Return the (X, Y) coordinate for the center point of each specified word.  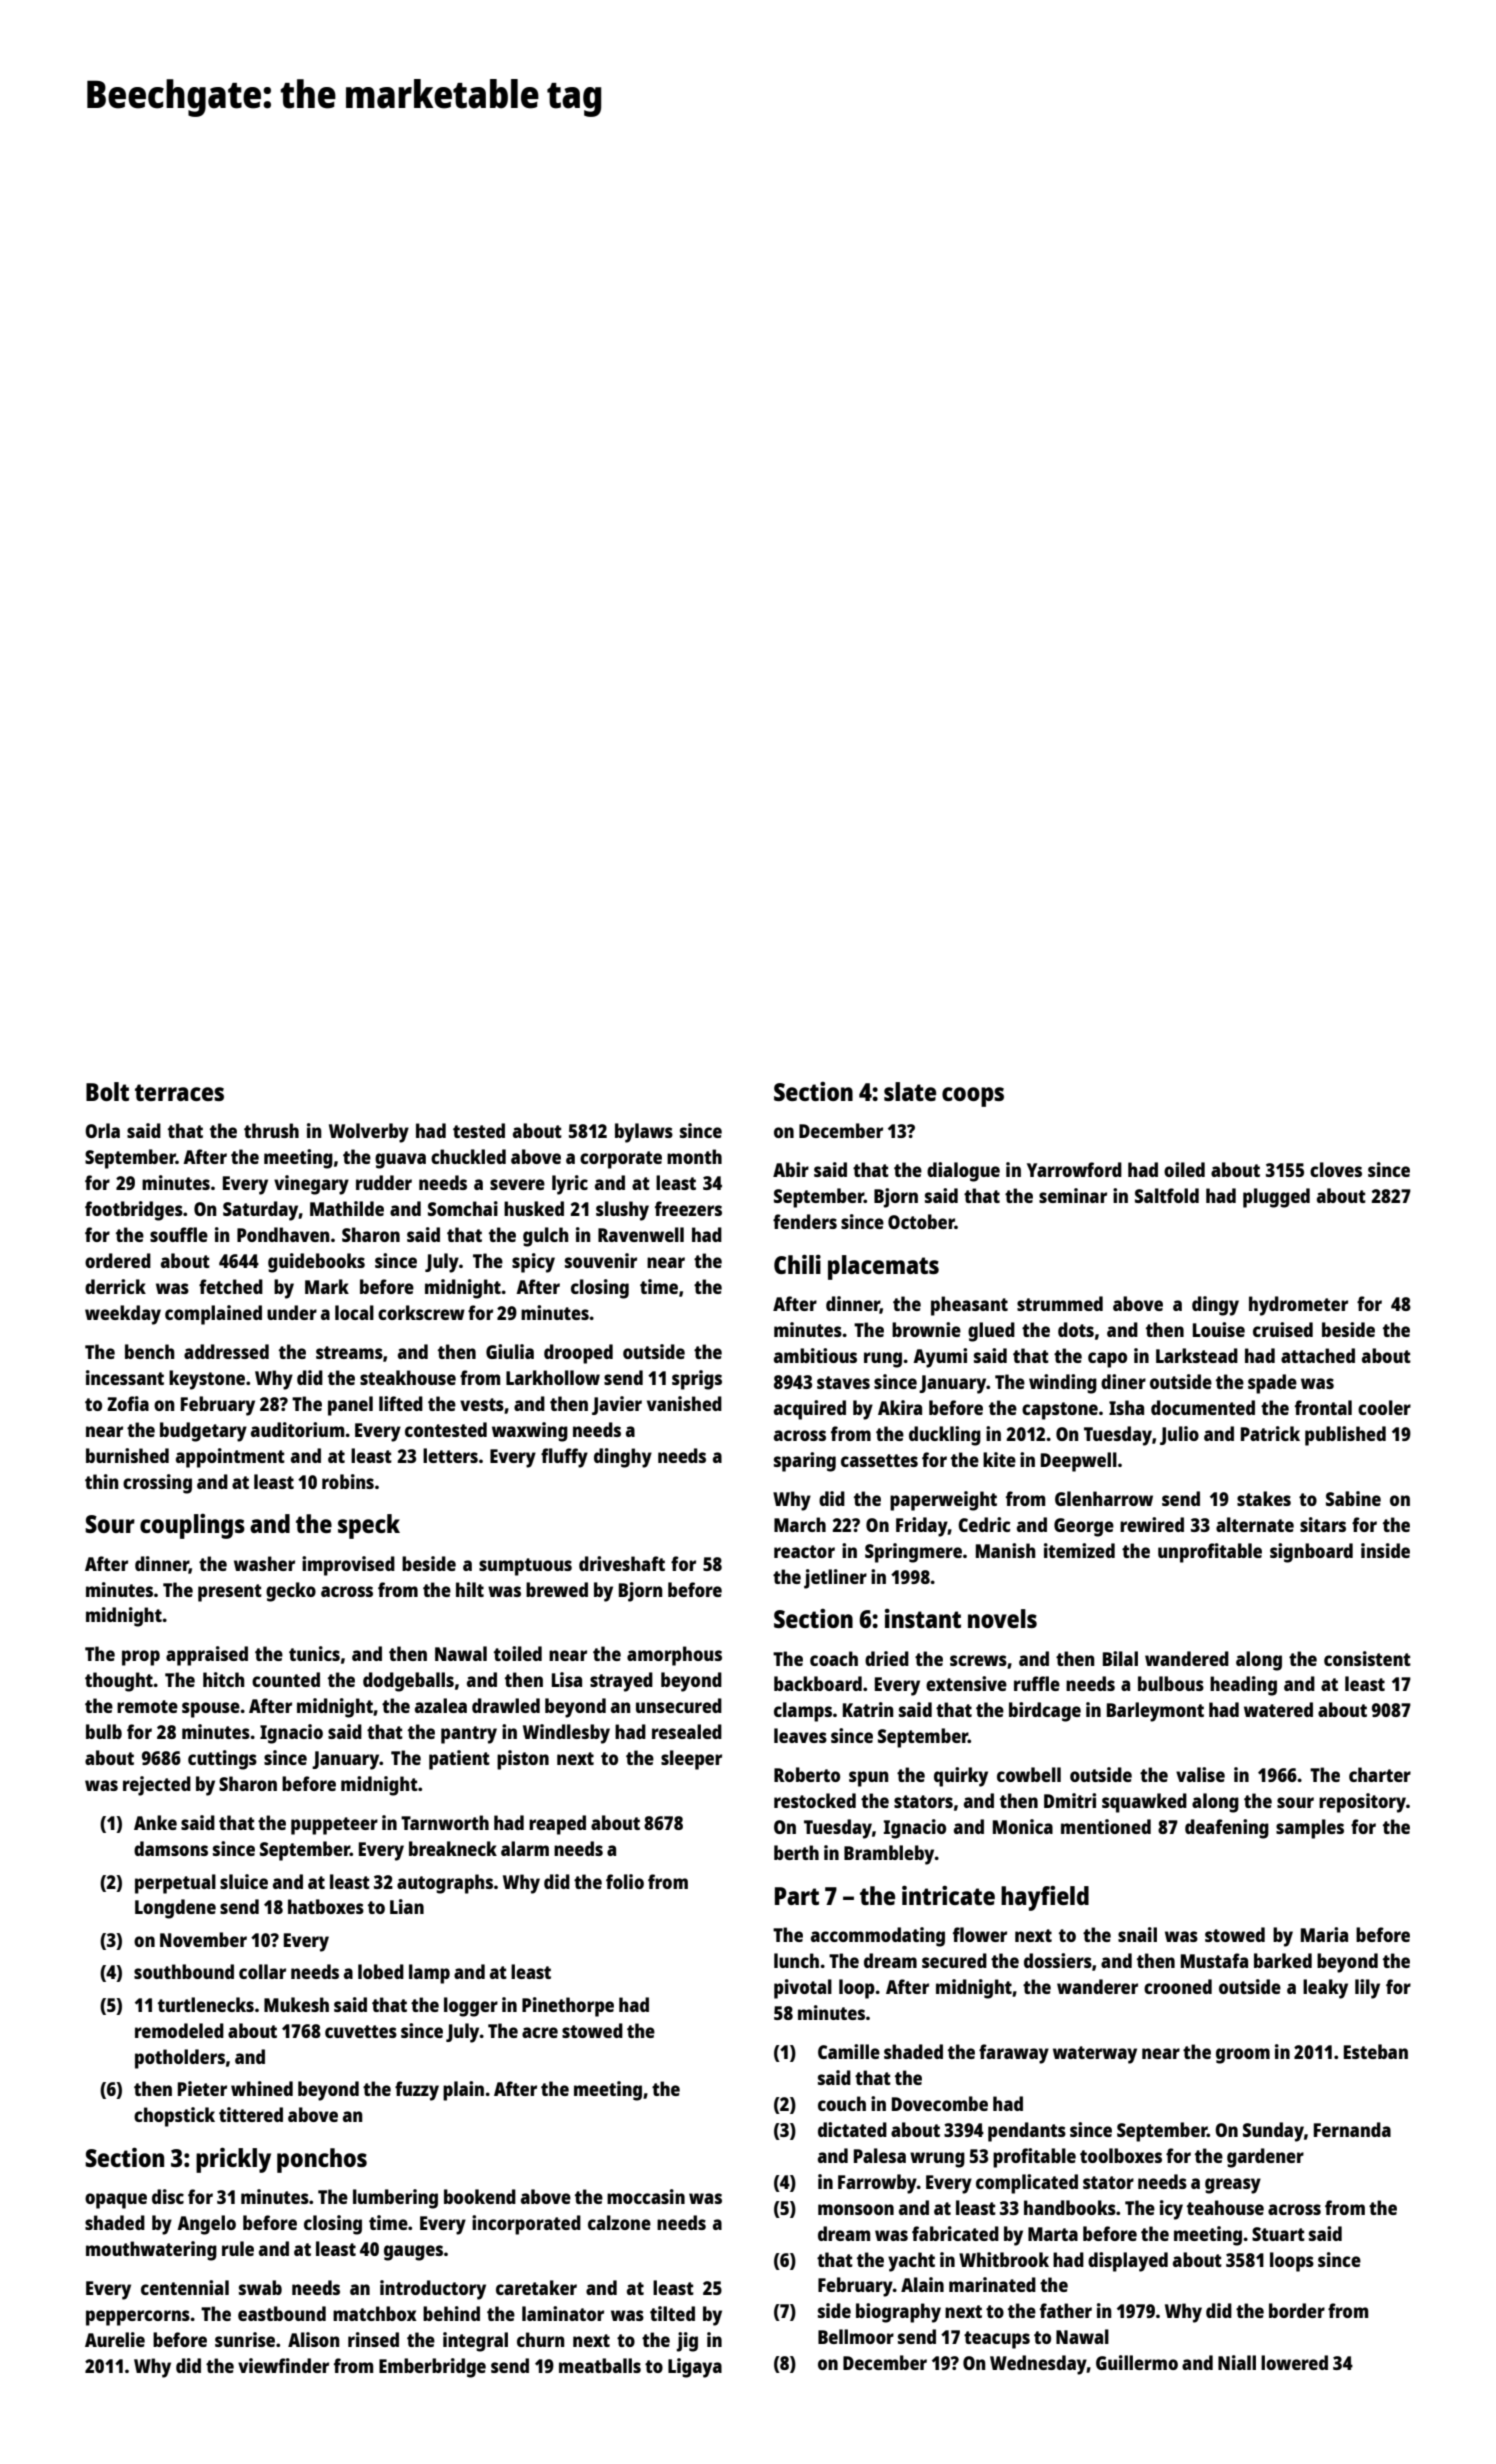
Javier (617, 1405)
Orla (102, 1130)
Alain (922, 2284)
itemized (1079, 1550)
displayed (1128, 2262)
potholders (180, 2059)
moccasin (646, 2196)
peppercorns (138, 2318)
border (1297, 2310)
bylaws (644, 1133)
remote (147, 1706)
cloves (1336, 1169)
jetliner (835, 1579)
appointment (230, 1458)
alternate (1255, 1524)
